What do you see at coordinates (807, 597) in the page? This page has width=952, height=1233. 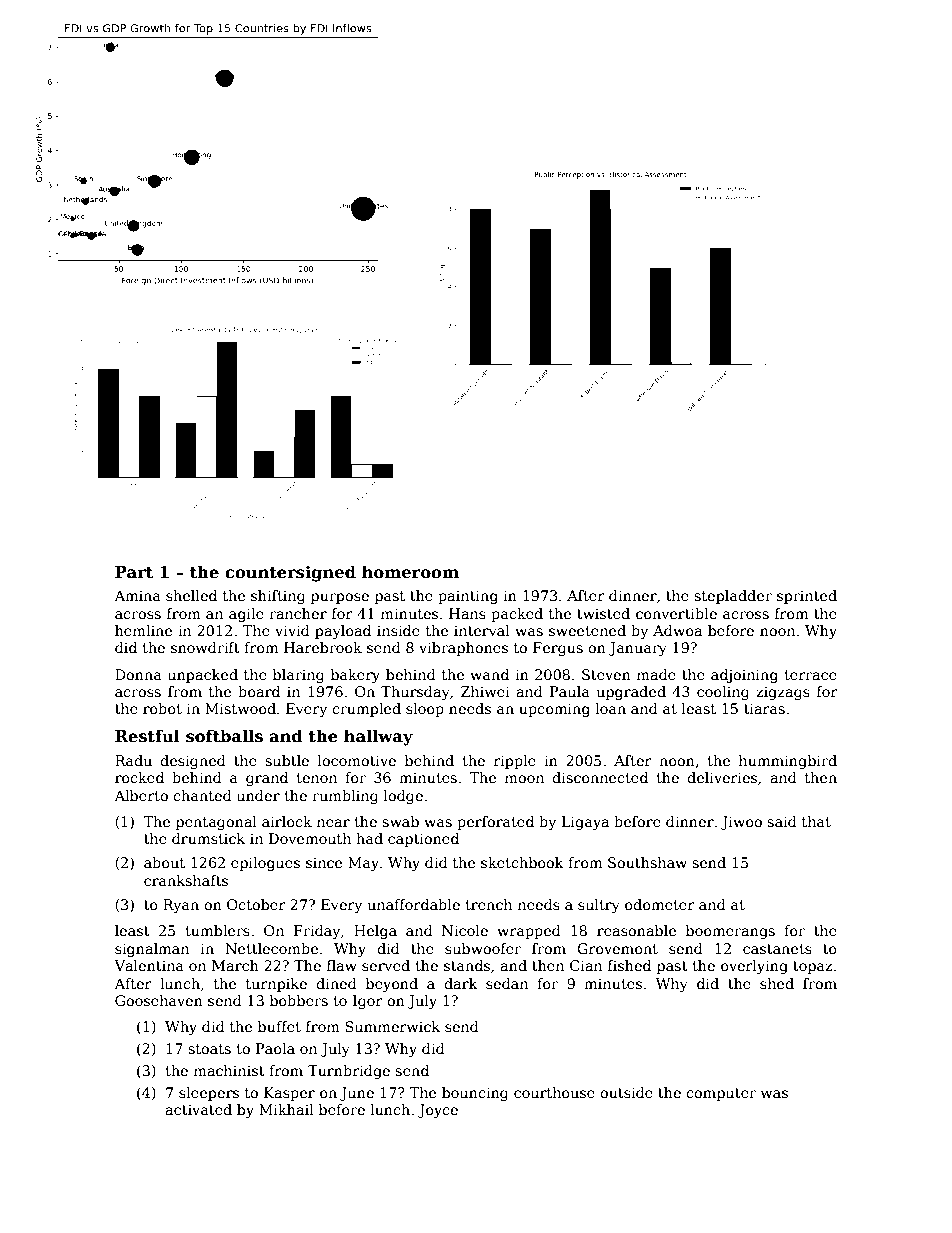 I see `sprinted` at bounding box center [807, 597].
